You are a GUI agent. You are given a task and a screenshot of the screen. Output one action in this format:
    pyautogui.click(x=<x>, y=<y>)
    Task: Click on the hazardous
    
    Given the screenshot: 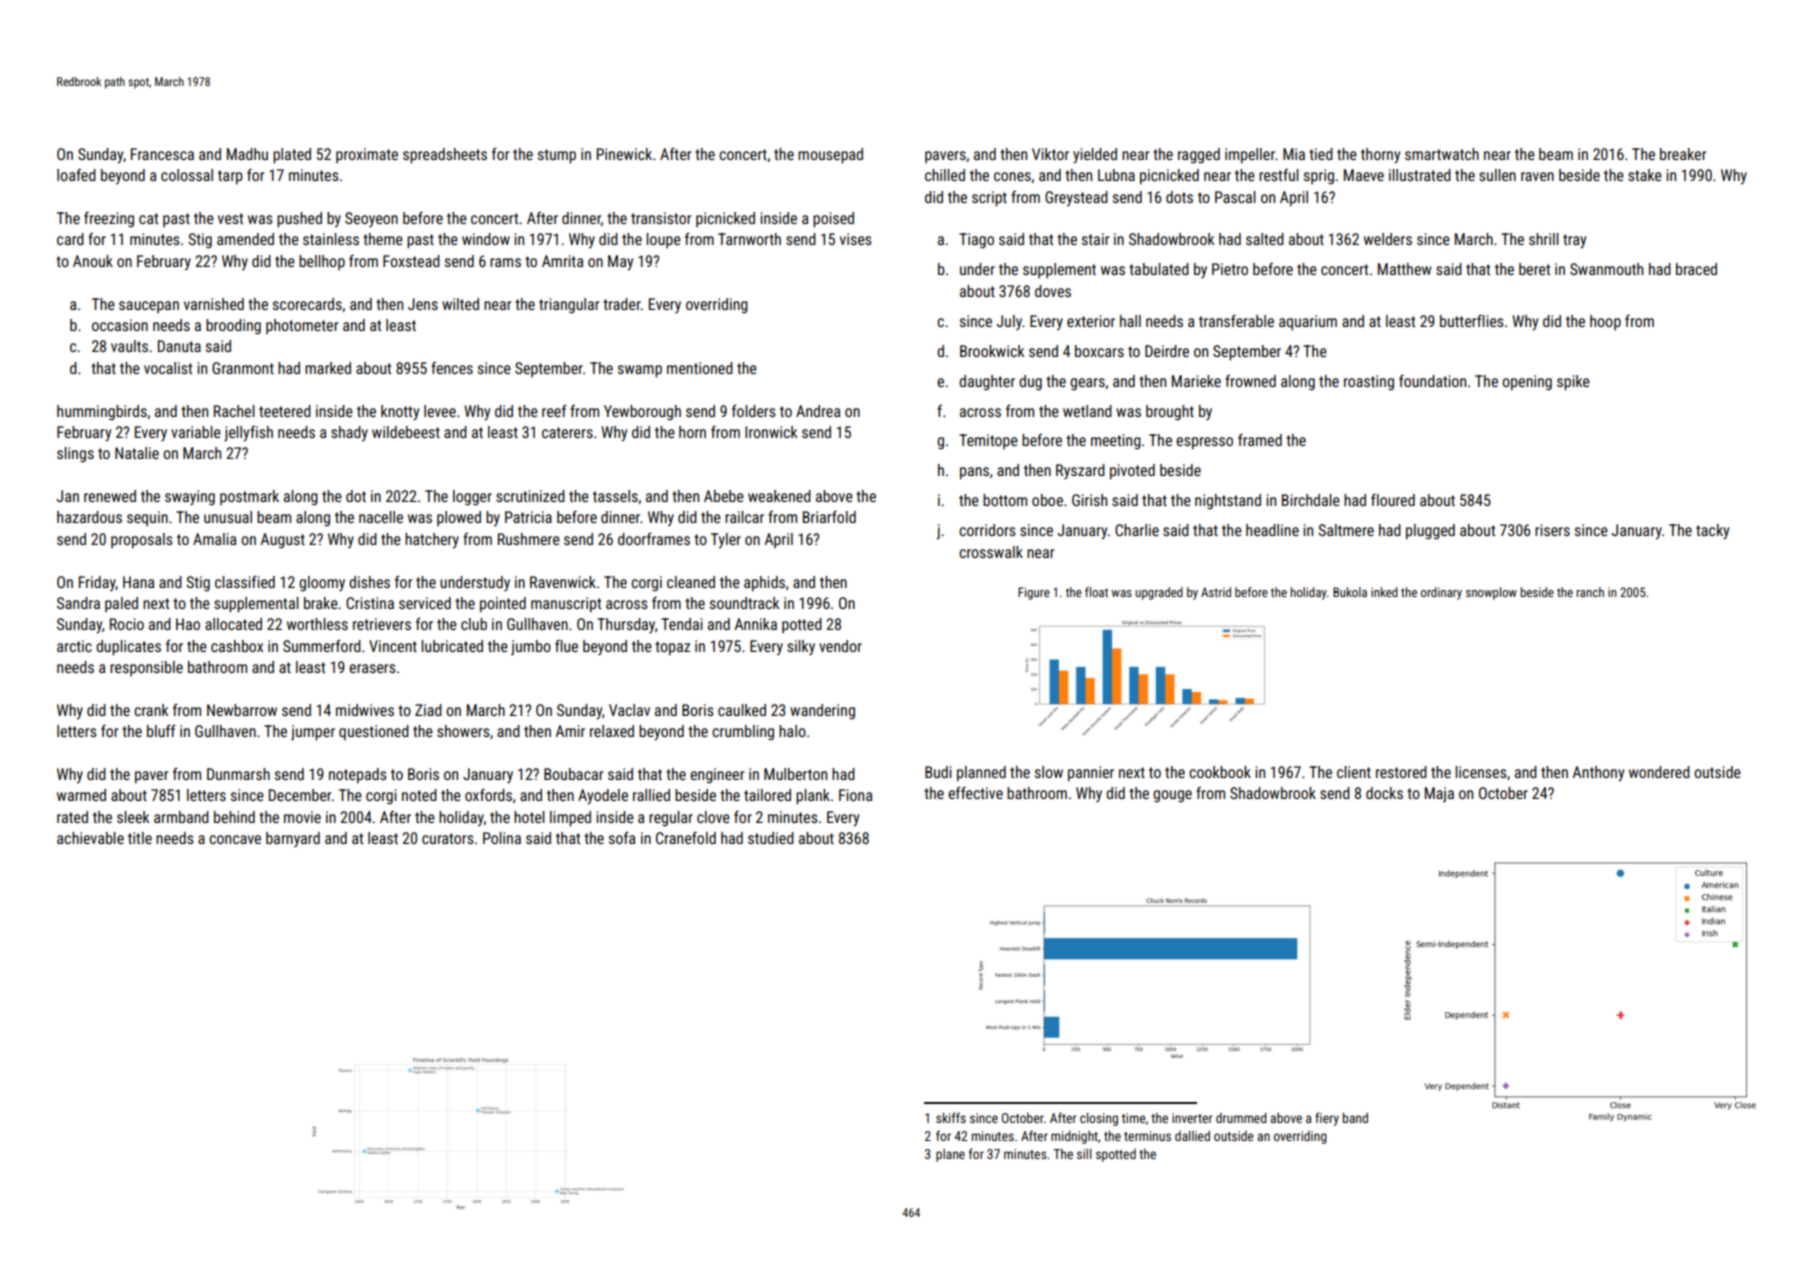 What is the action you would take?
    pyautogui.click(x=89, y=517)
